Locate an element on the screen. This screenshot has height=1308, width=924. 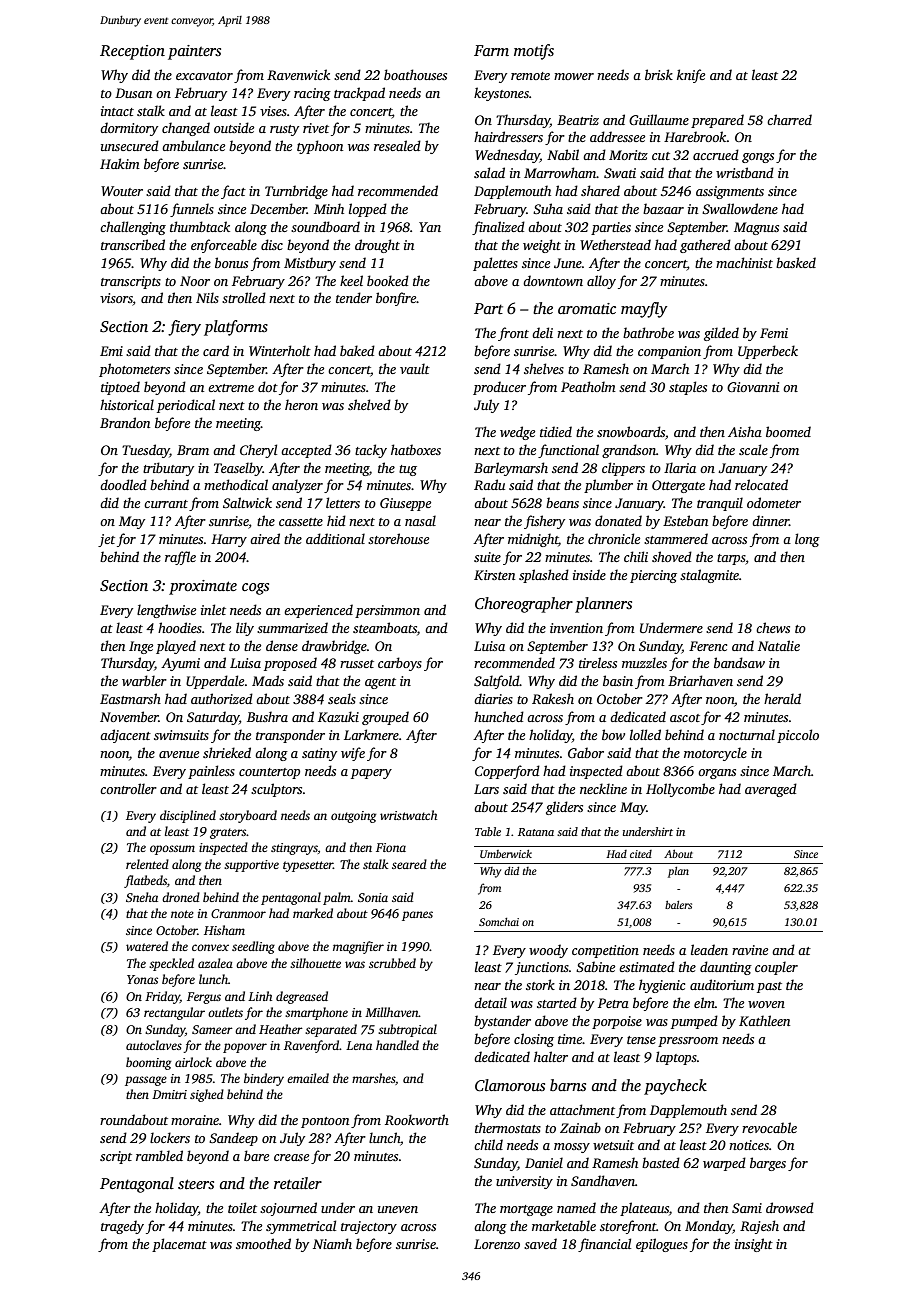
mower is located at coordinates (574, 76).
